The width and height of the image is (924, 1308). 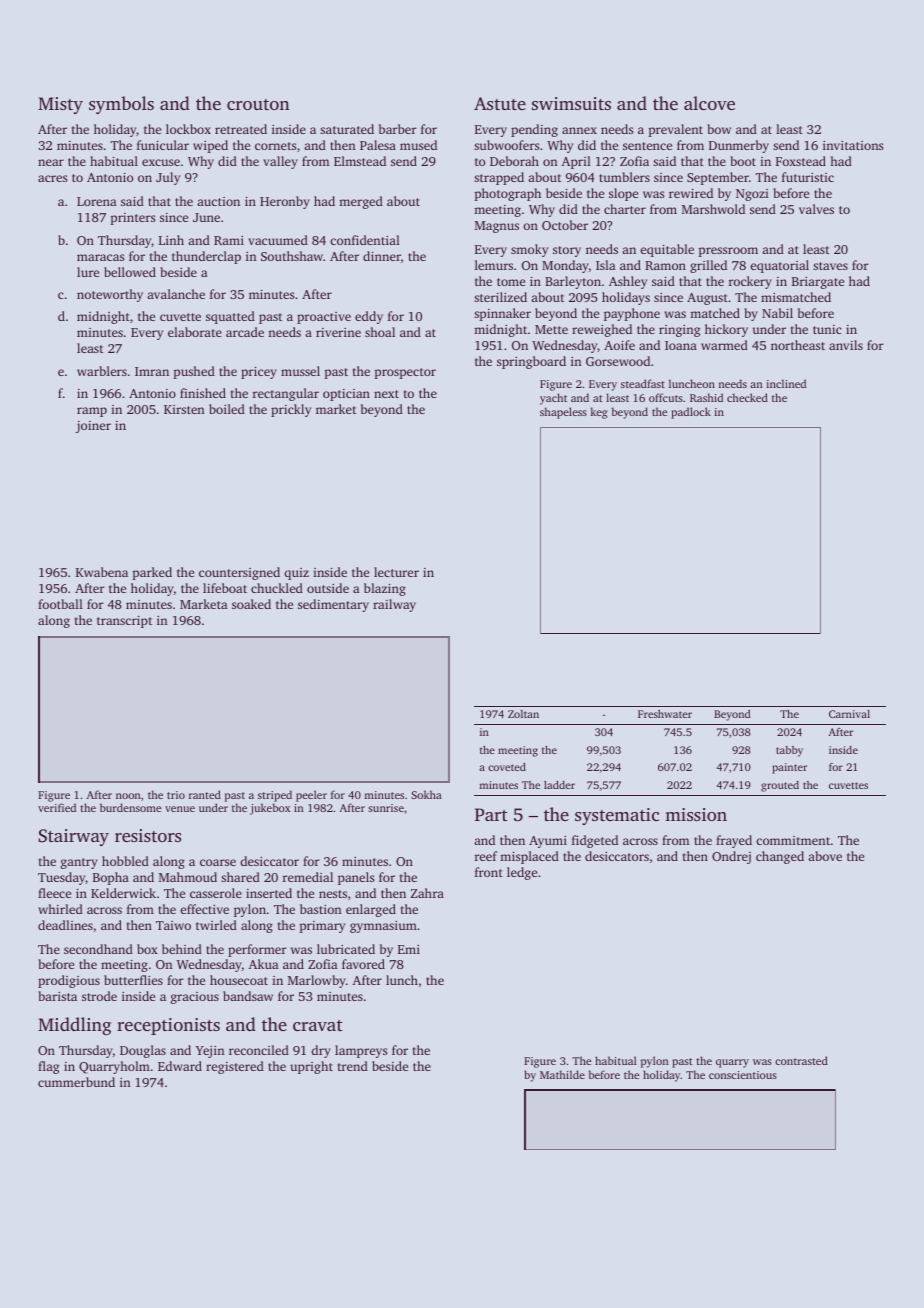 I want to click on trend, so click(x=353, y=1066).
